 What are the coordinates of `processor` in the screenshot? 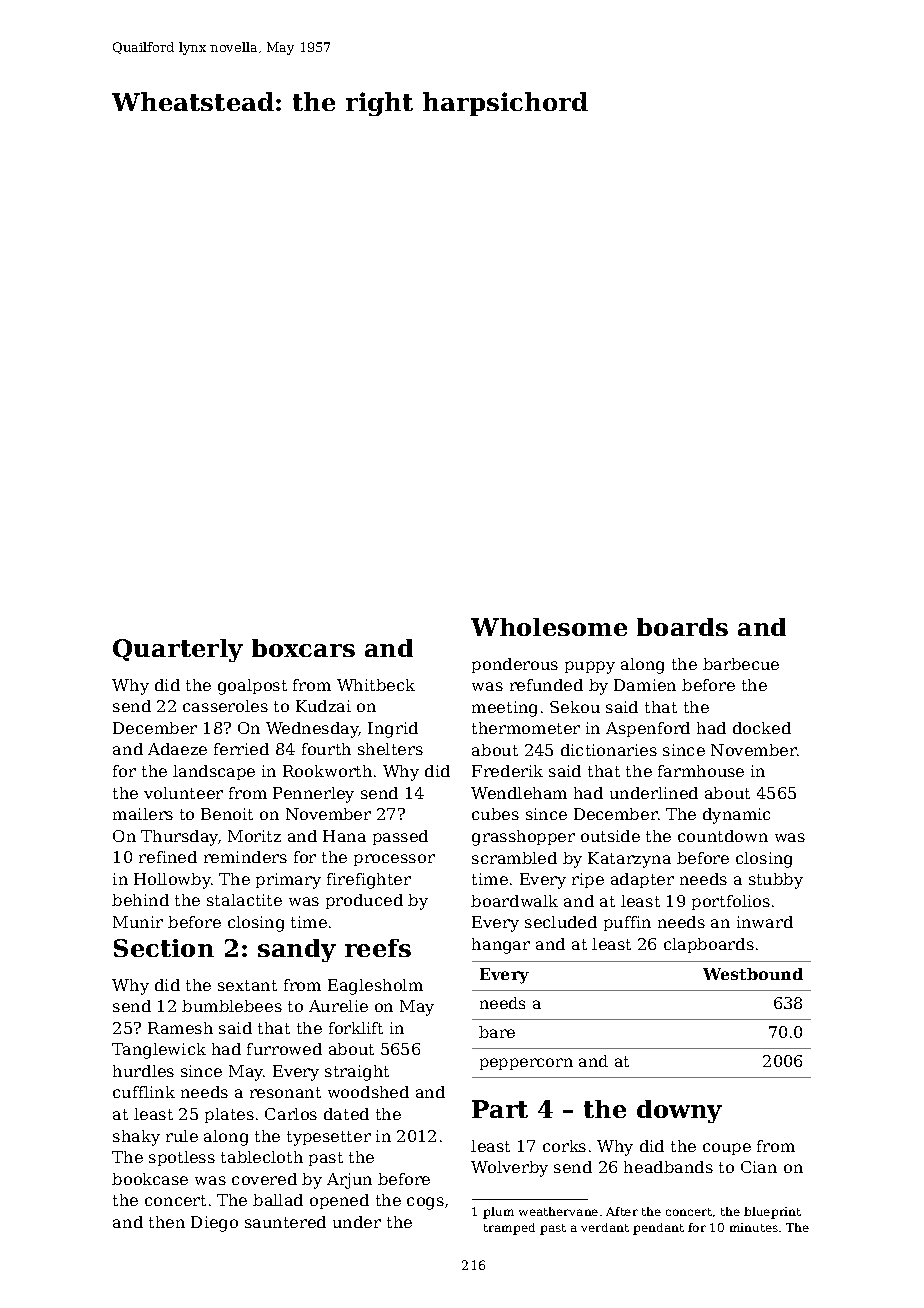 It's located at (394, 860).
